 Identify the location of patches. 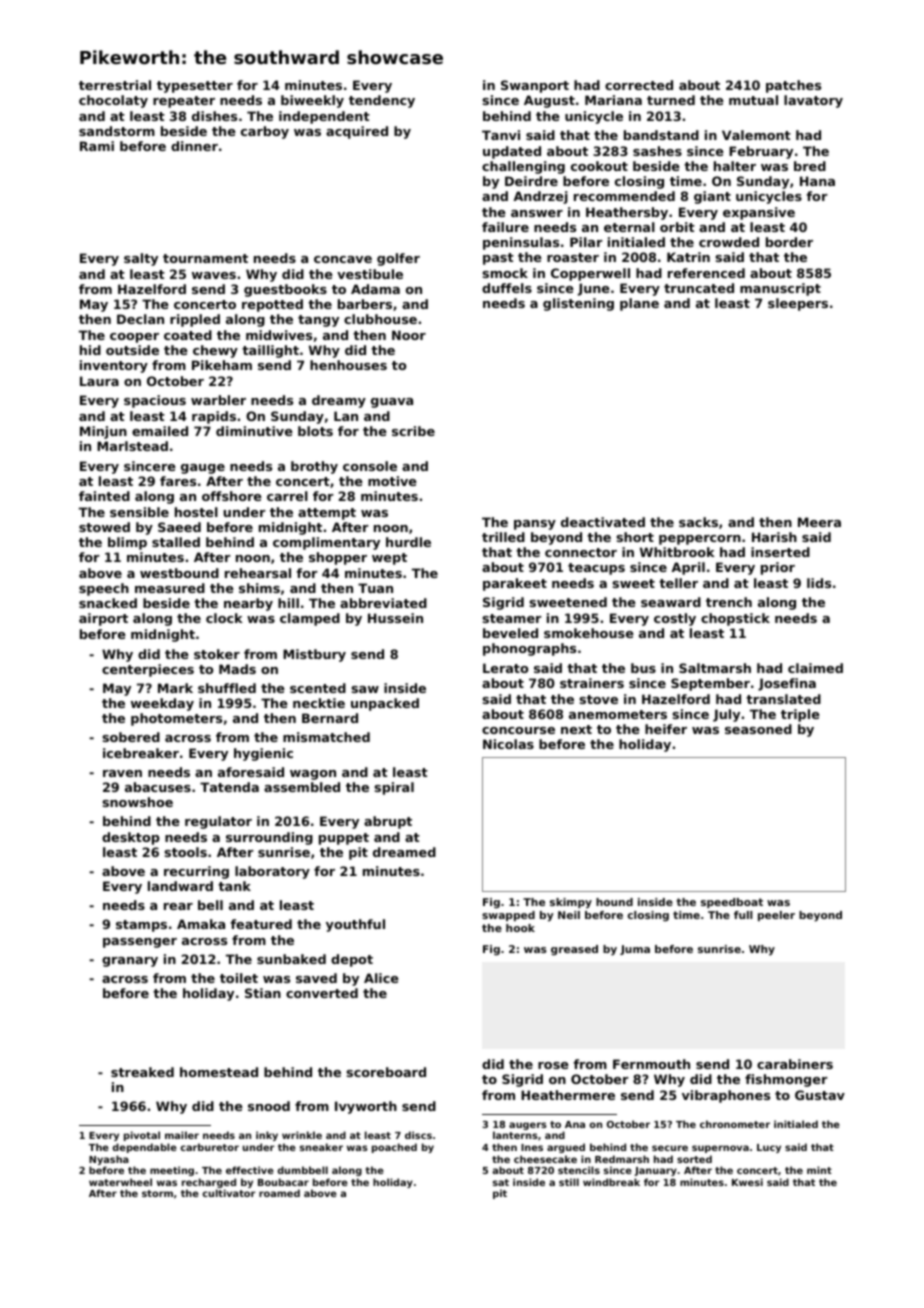
(793, 86).
